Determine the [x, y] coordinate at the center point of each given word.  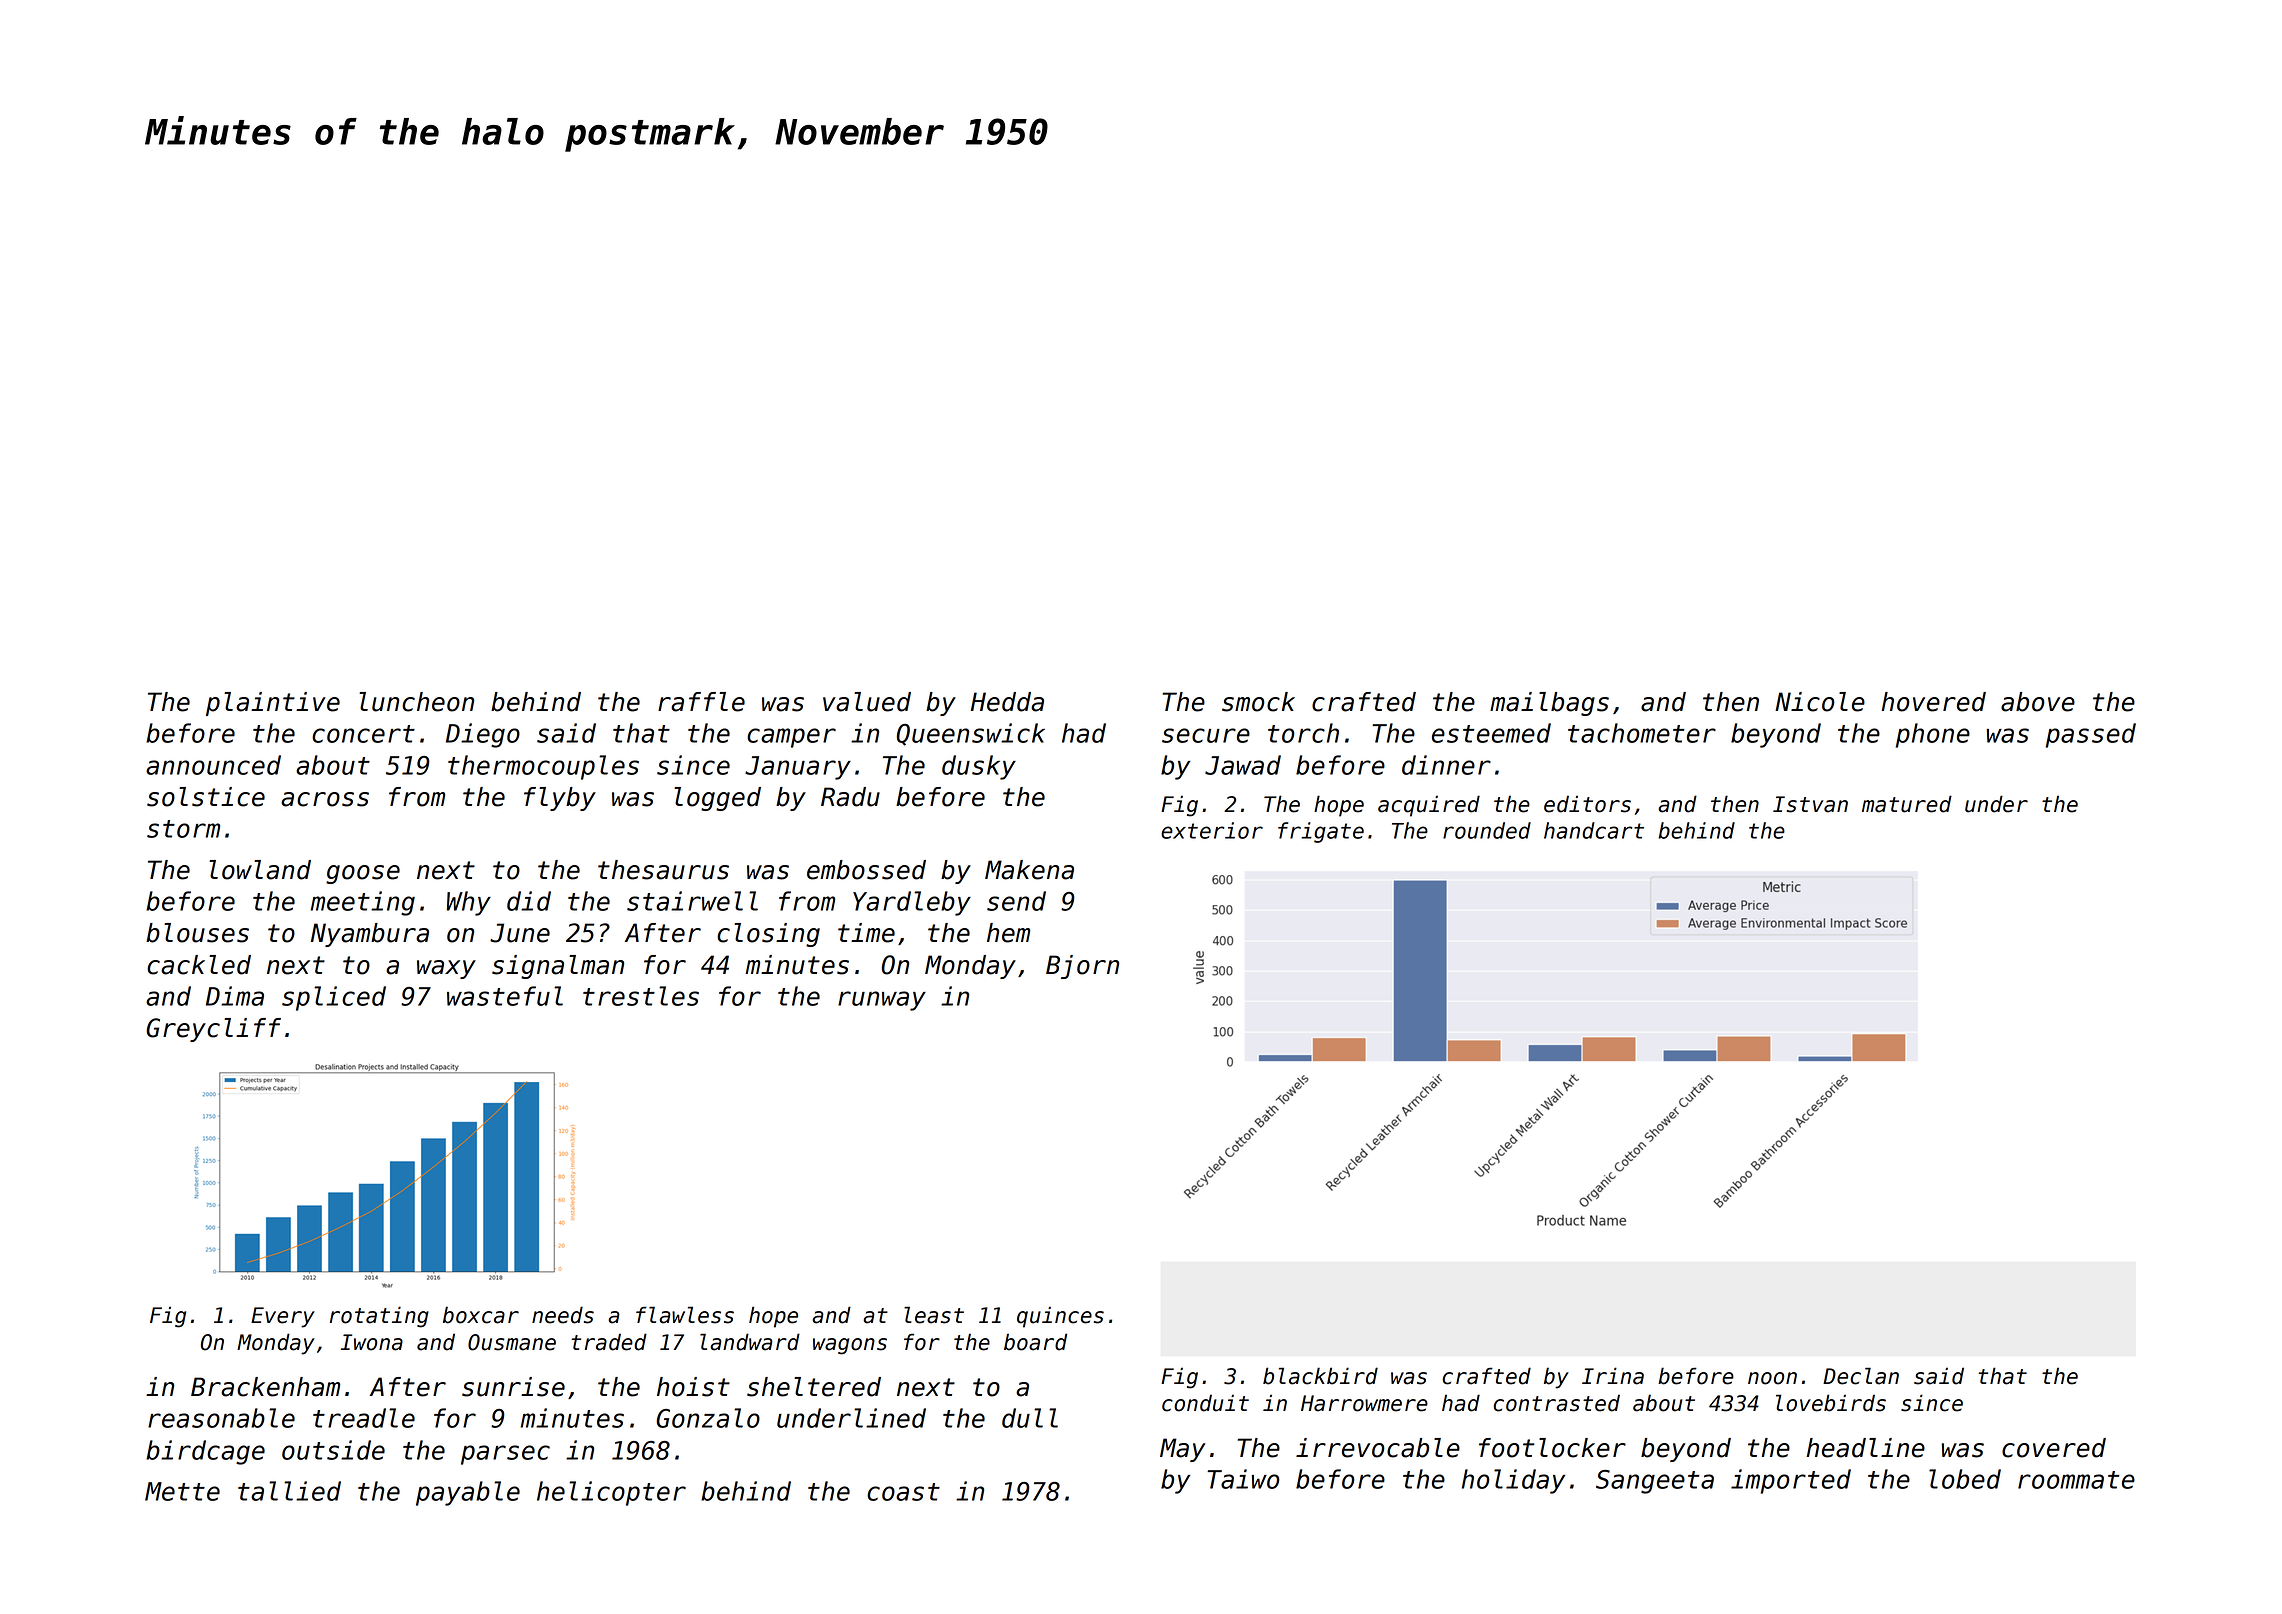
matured [1907, 804]
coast [903, 1492]
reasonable [221, 1418]
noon [1772, 1378]
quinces [1060, 1317]
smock [1258, 702]
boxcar [481, 1315]
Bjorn [1082, 967]
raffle [701, 702]
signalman [558, 967]
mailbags [1549, 704]
